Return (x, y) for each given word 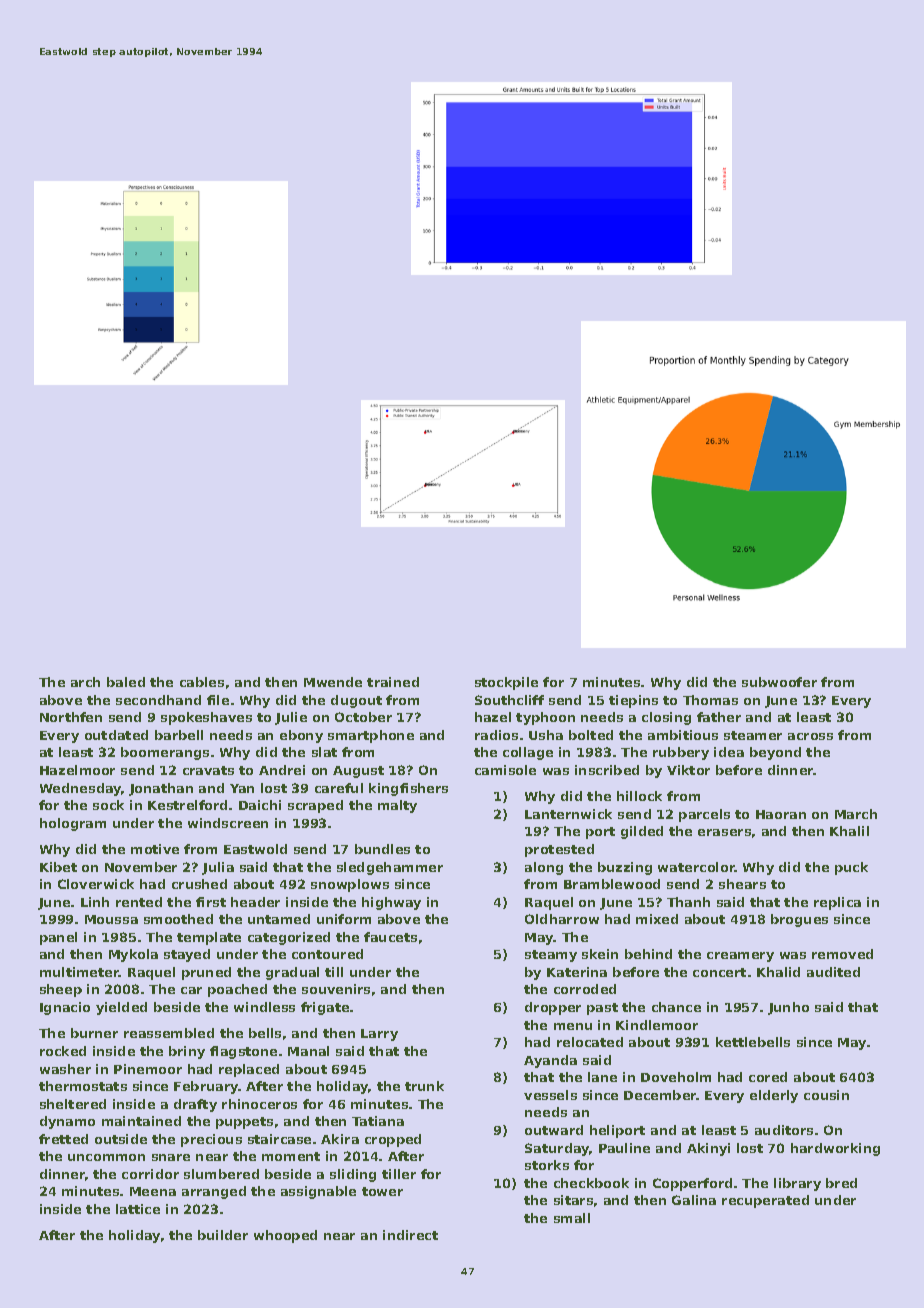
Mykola (133, 955)
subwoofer (779, 682)
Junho (788, 1008)
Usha (546, 735)
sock (108, 805)
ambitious (683, 735)
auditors (784, 1130)
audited (833, 972)
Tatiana (378, 1121)
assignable (318, 1192)
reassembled (169, 1033)
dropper (553, 1008)
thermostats (83, 1086)
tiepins (633, 701)
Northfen (71, 717)
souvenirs (336, 989)
